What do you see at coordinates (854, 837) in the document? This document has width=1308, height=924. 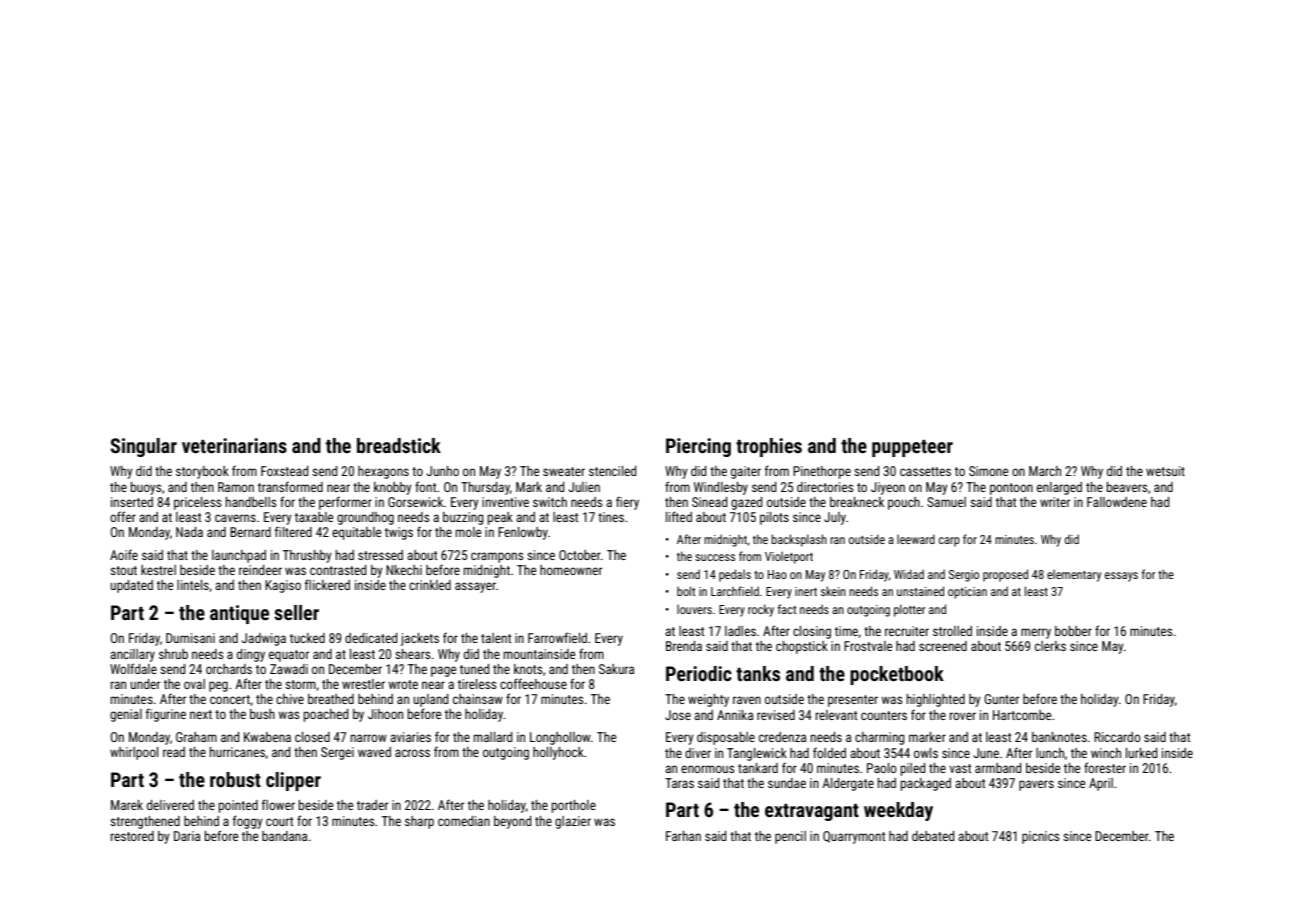 I see `Quarrymont` at bounding box center [854, 837].
